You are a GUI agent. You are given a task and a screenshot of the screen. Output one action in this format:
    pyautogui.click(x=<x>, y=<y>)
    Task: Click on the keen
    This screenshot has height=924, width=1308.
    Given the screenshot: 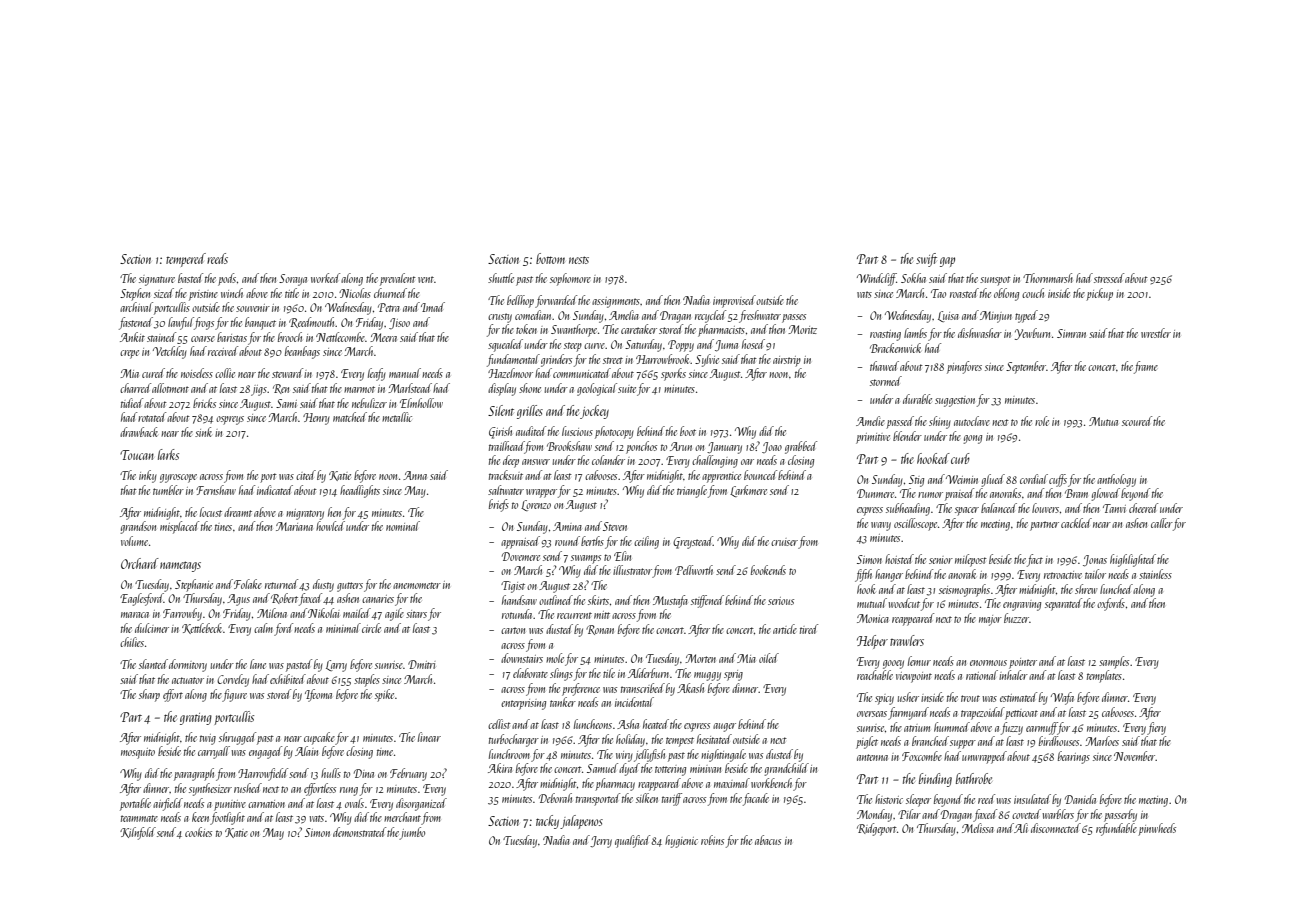 What is the action you would take?
    pyautogui.click(x=200, y=817)
